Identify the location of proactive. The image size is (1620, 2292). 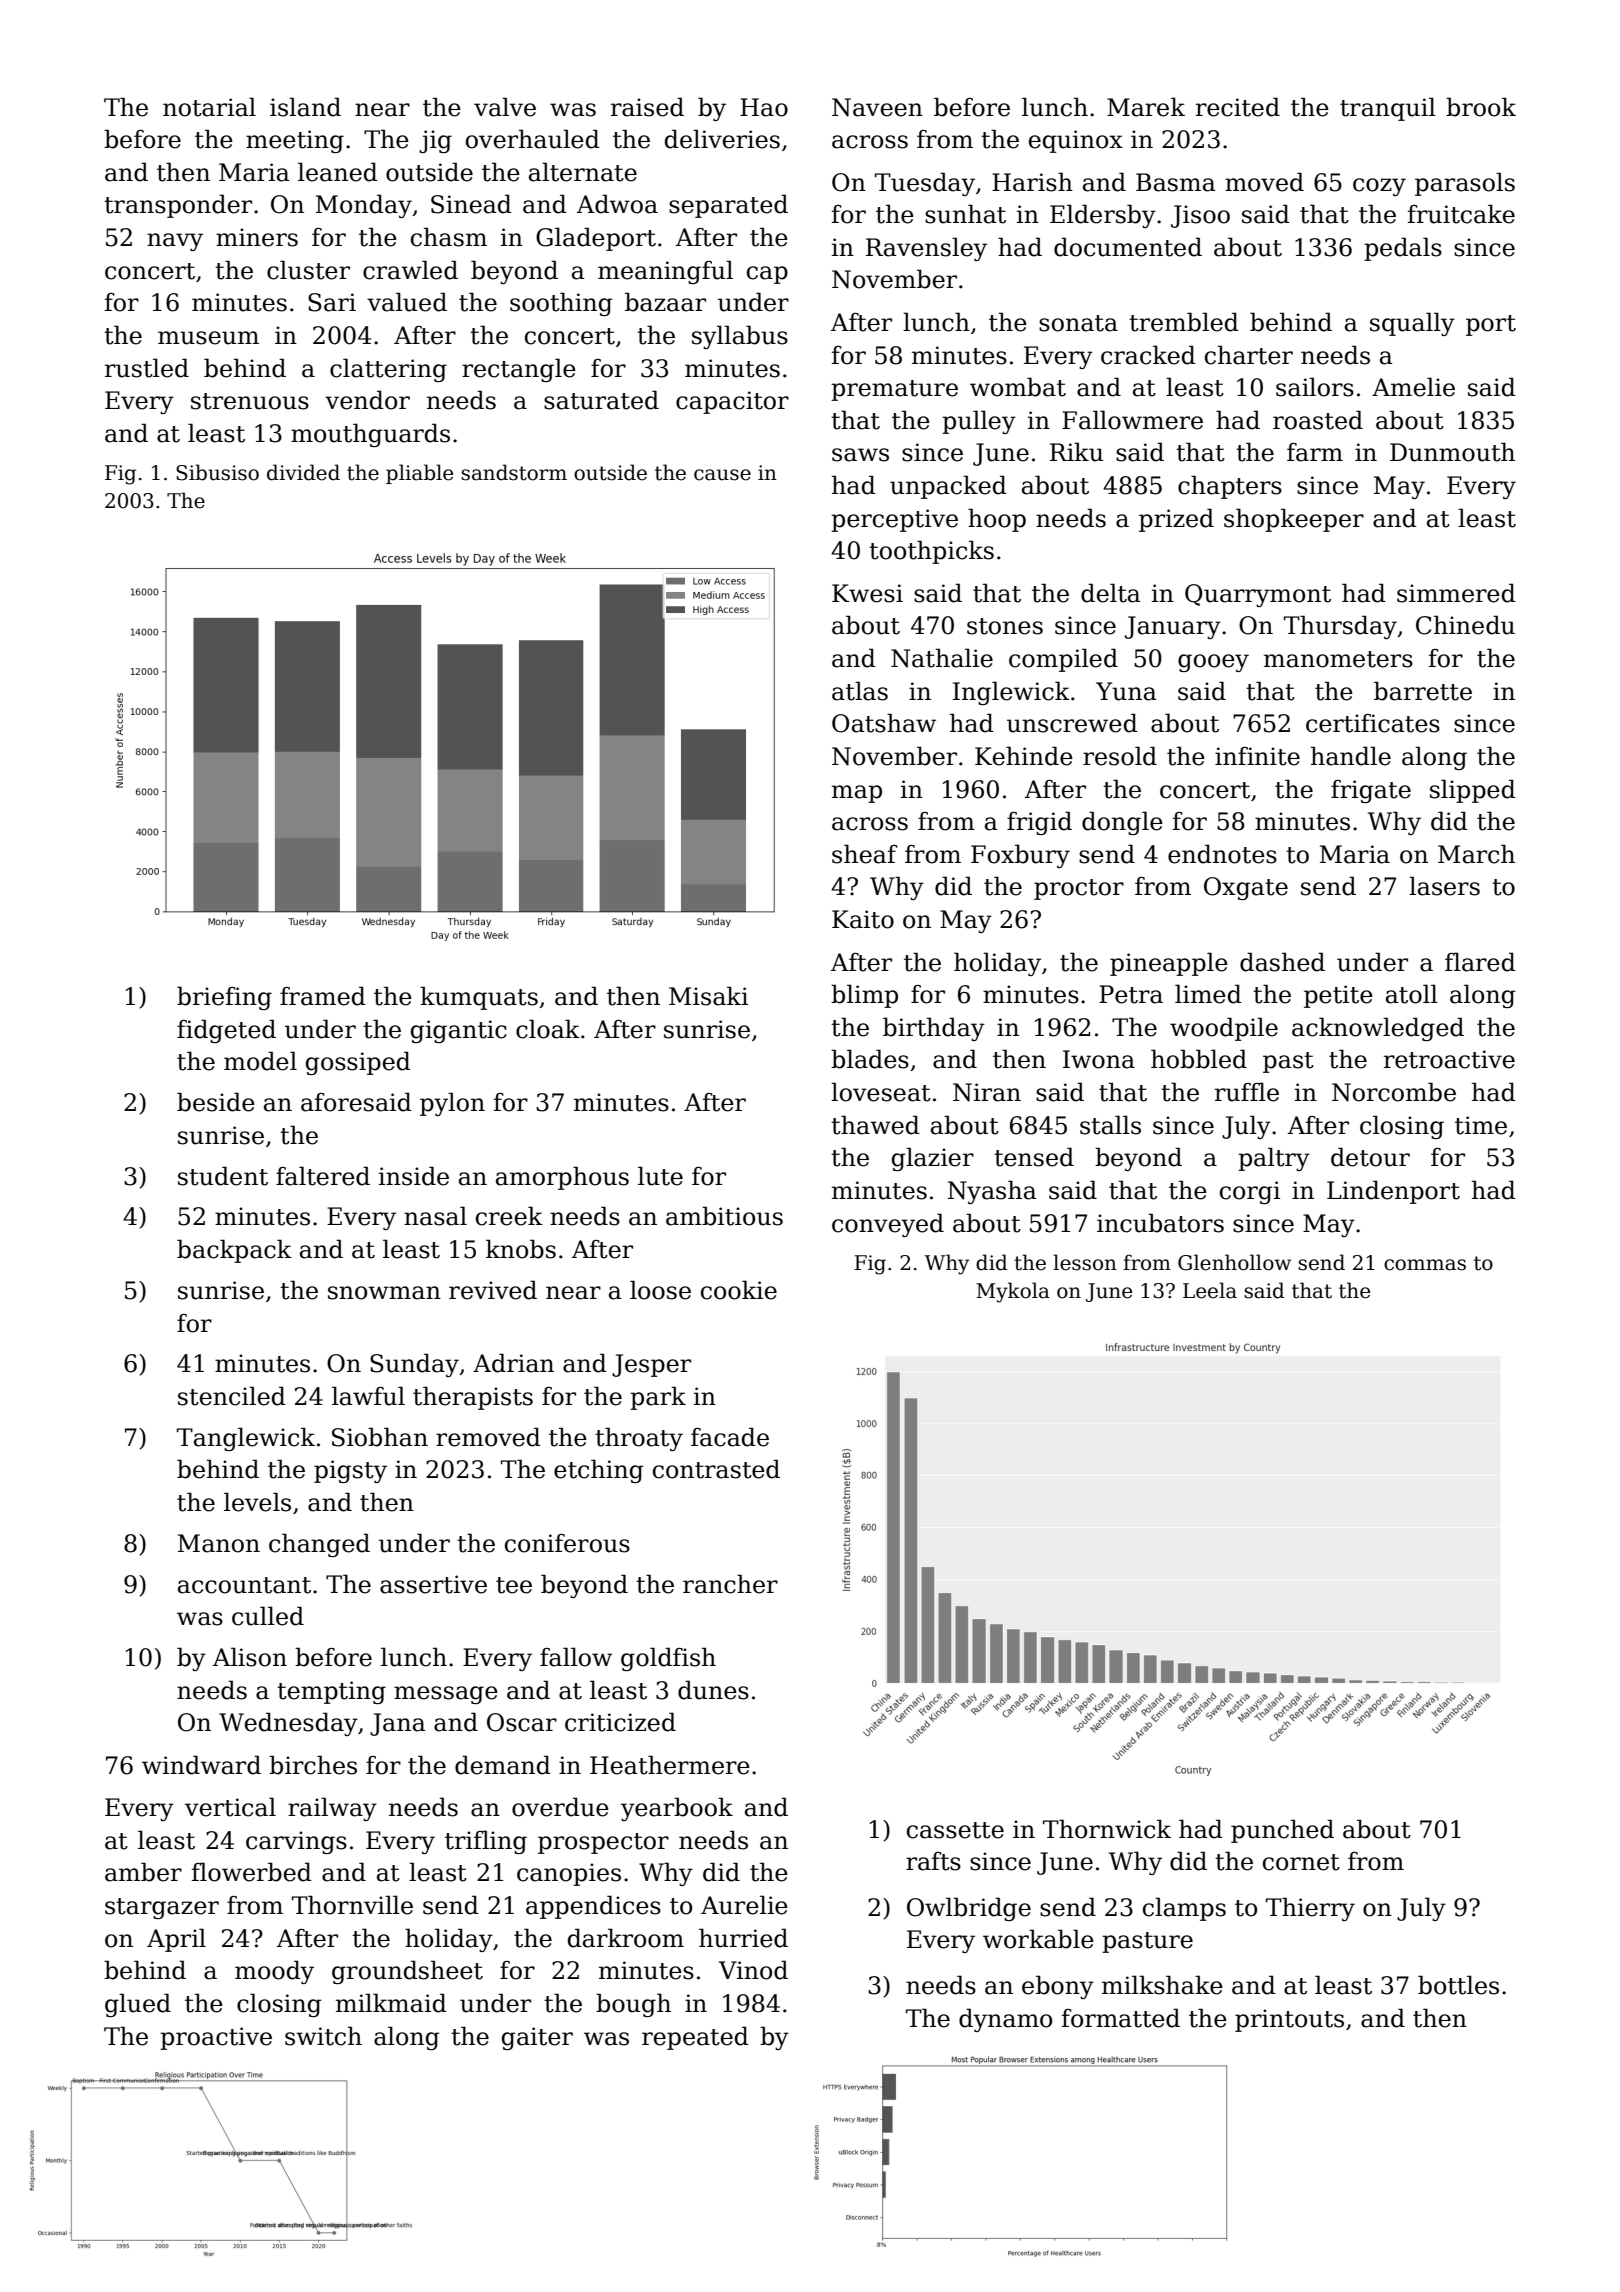
(216, 2038).
